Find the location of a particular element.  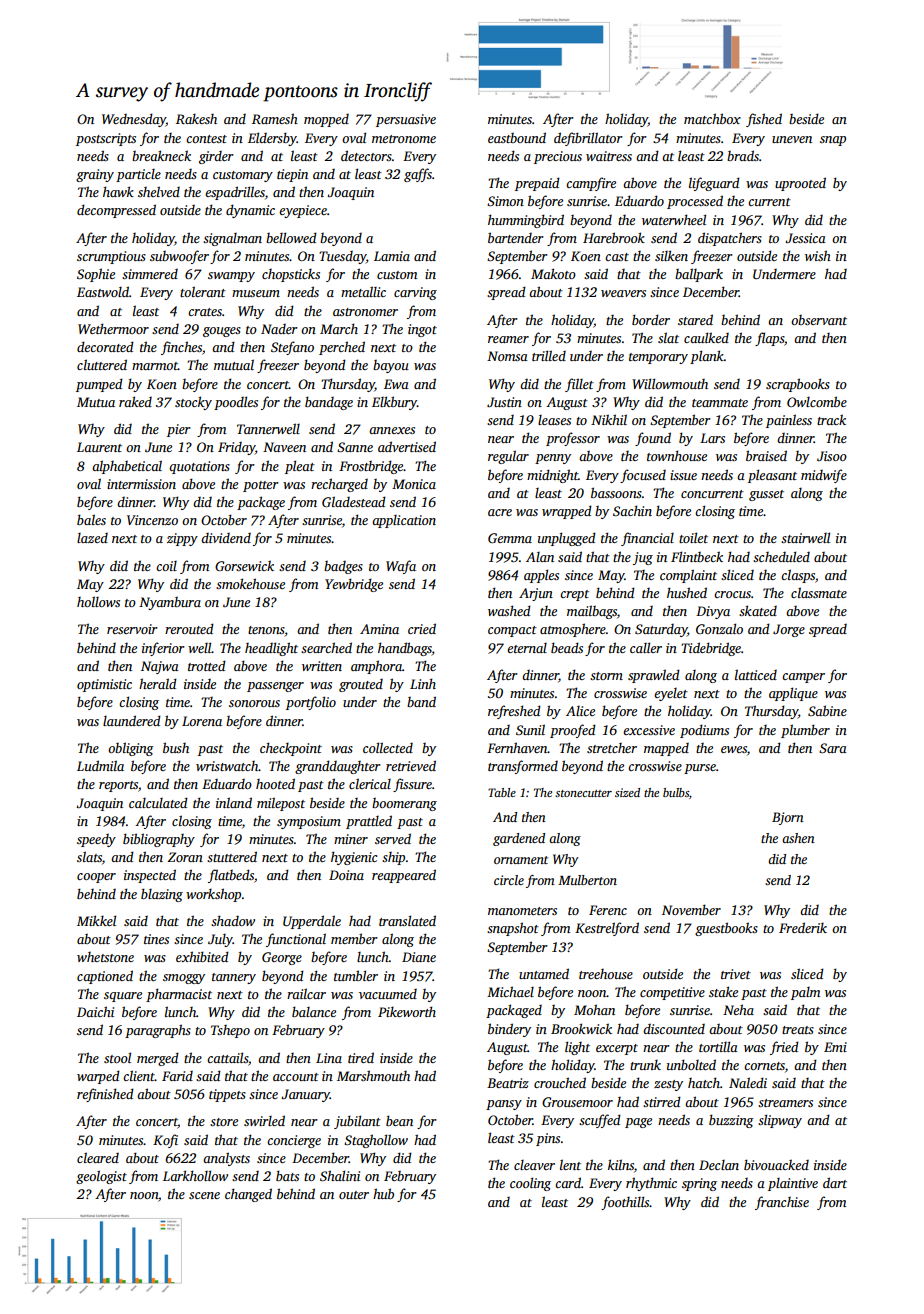

Wafa is located at coordinates (401, 567).
